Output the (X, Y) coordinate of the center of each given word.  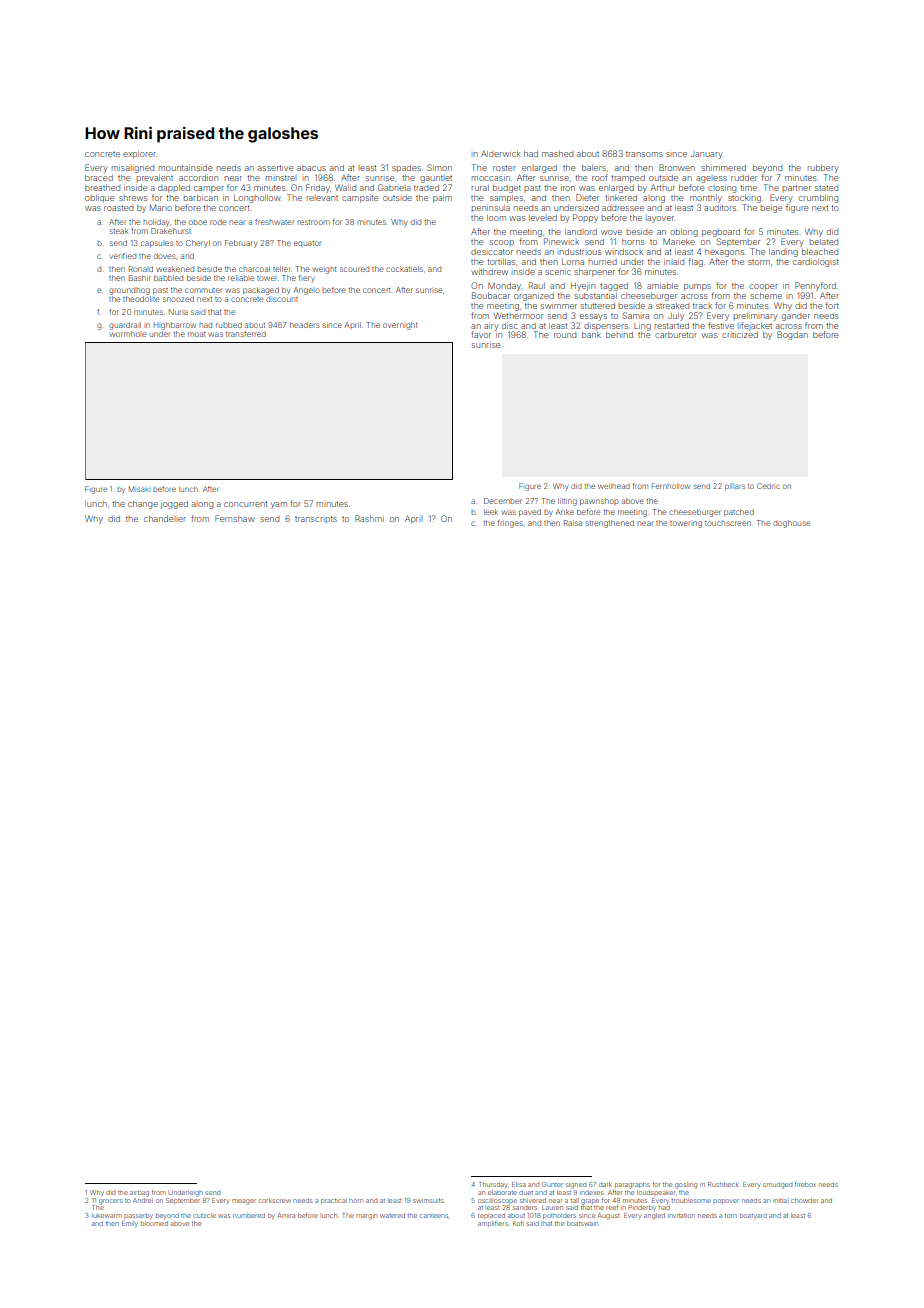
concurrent (245, 504)
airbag (139, 1193)
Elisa (519, 1184)
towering (686, 524)
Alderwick (501, 154)
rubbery (823, 169)
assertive (275, 168)
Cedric (768, 486)
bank (591, 335)
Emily (130, 1224)
